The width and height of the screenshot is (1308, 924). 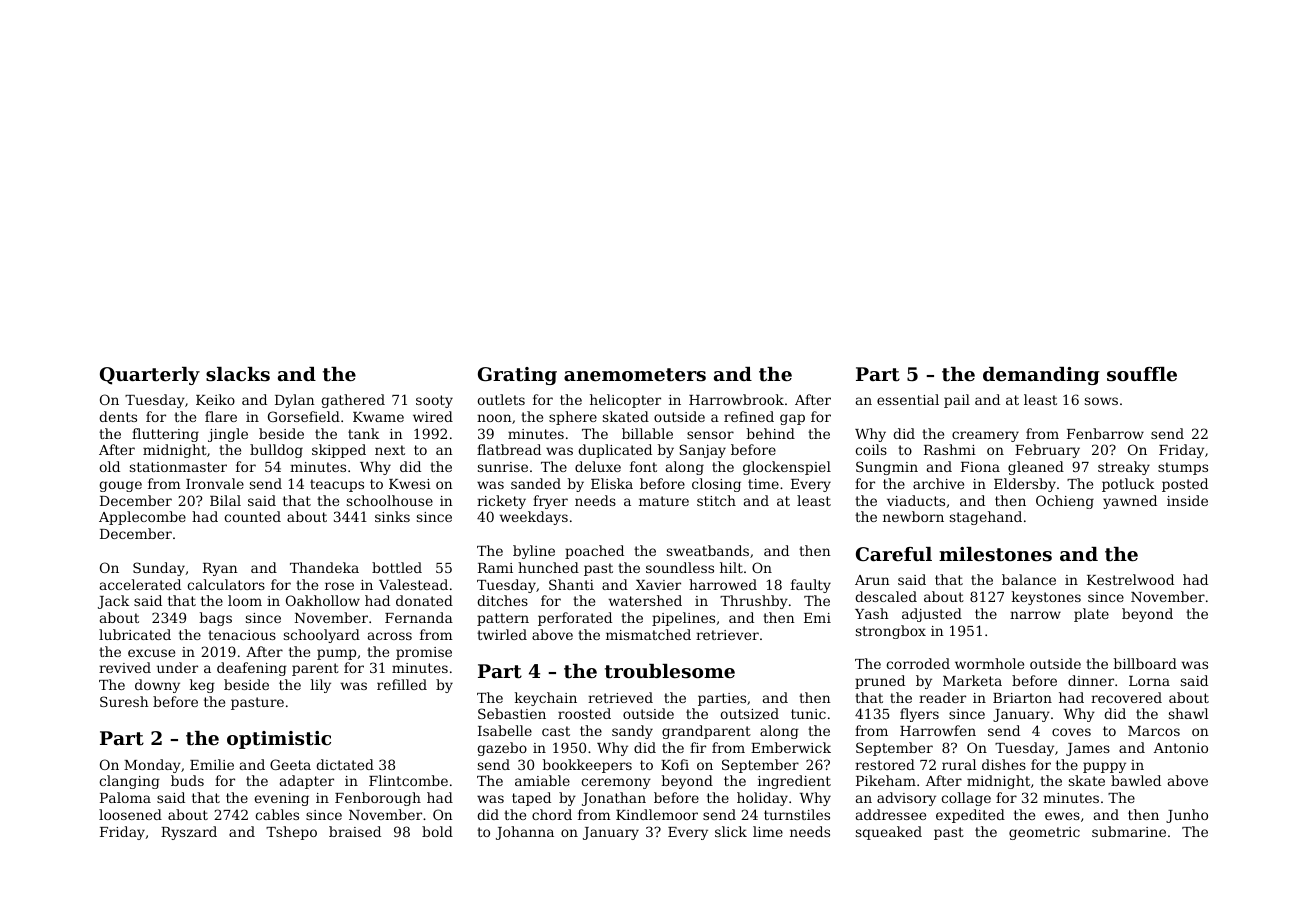 I want to click on souffle, so click(x=1142, y=374).
